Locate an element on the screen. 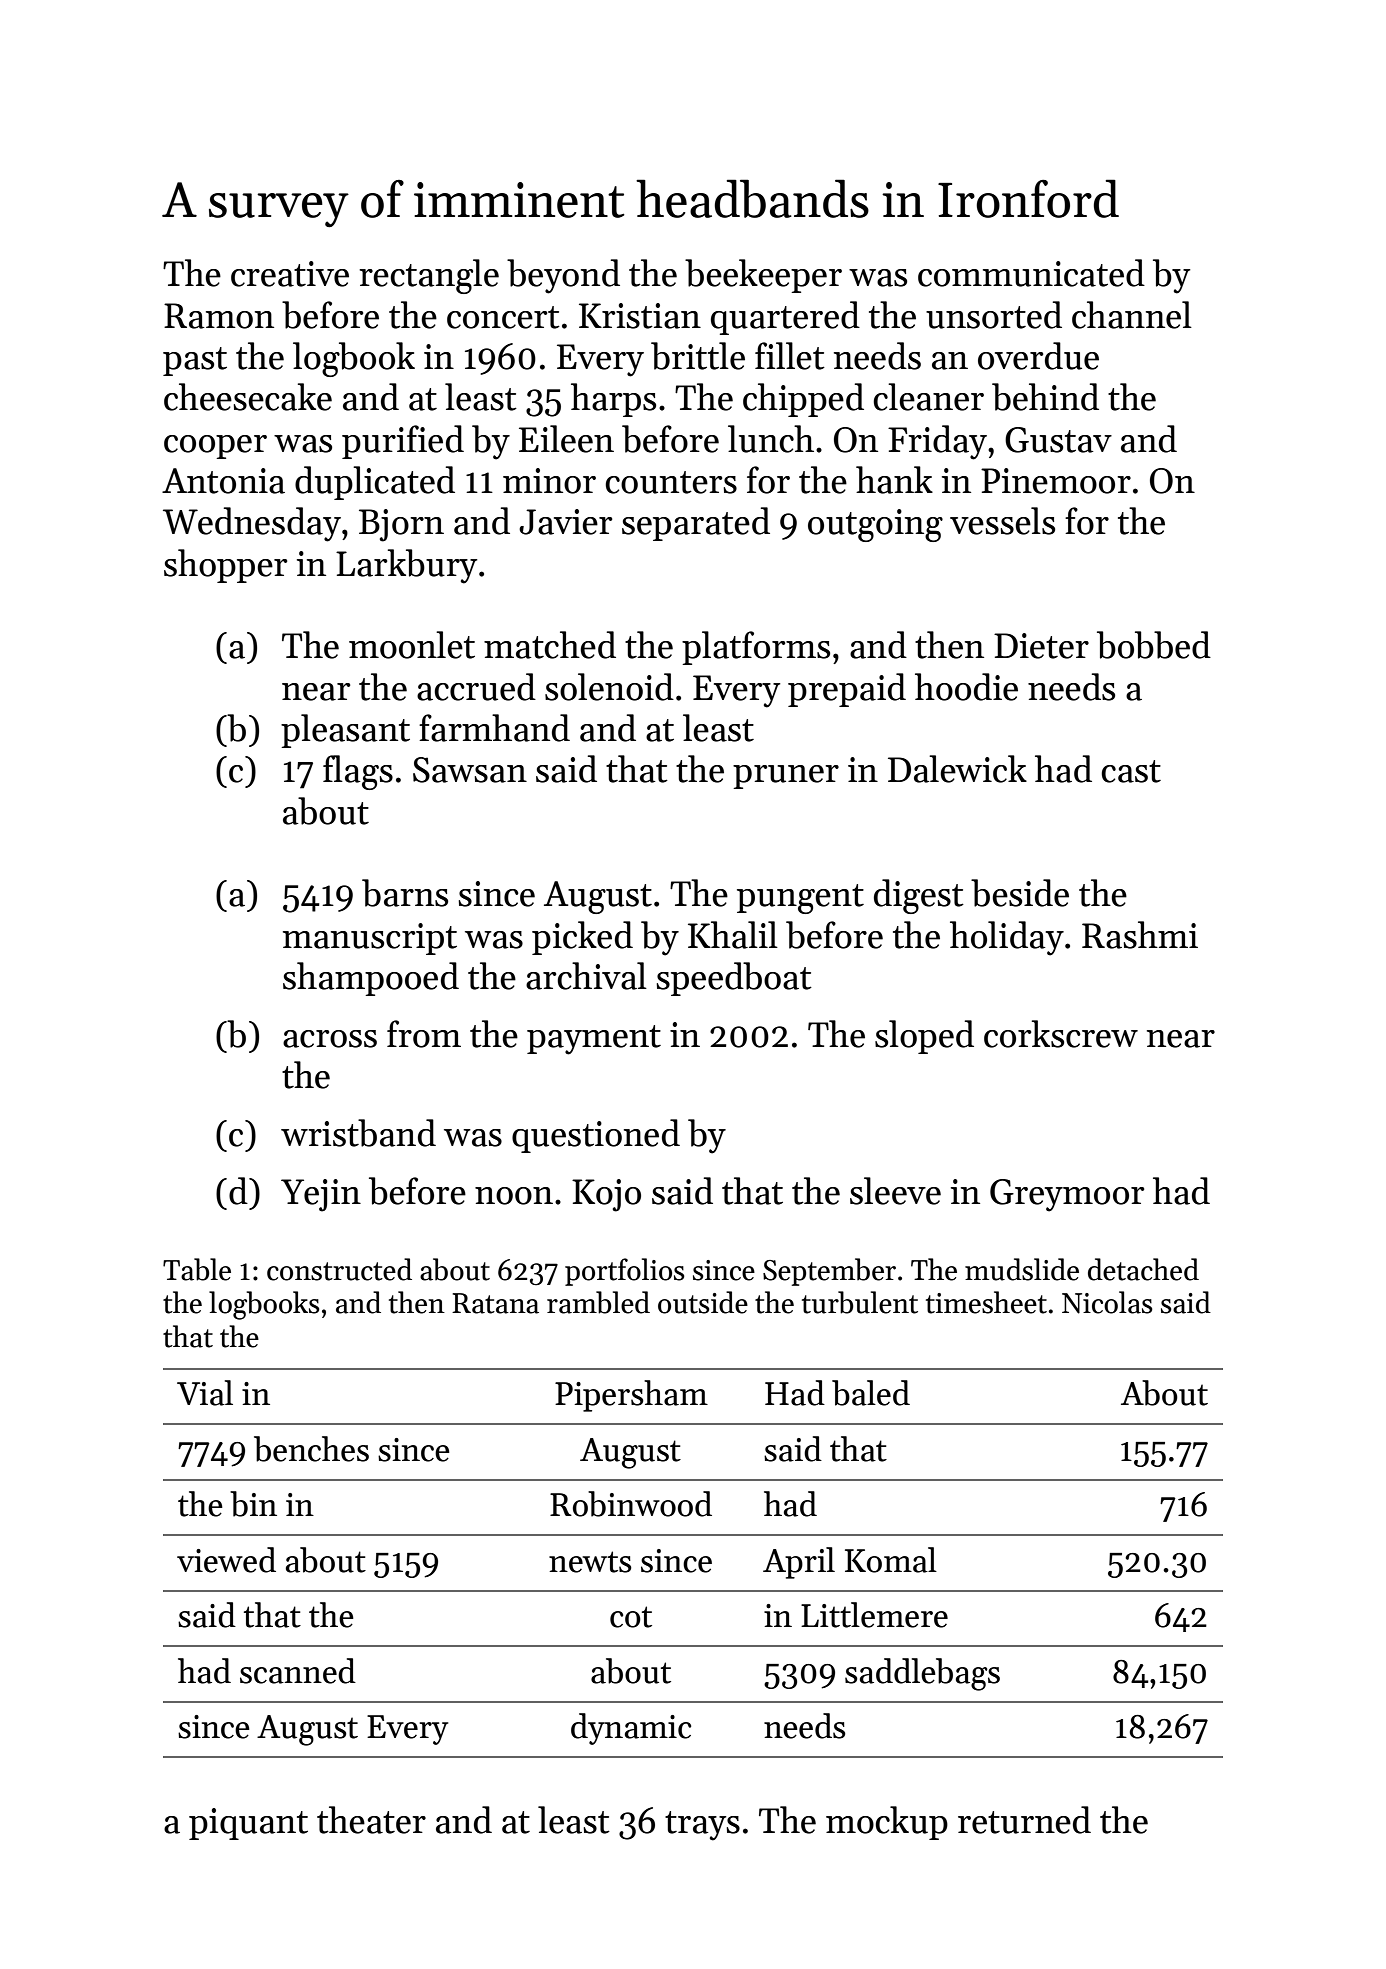 The image size is (1386, 1969). across is located at coordinates (330, 1039).
